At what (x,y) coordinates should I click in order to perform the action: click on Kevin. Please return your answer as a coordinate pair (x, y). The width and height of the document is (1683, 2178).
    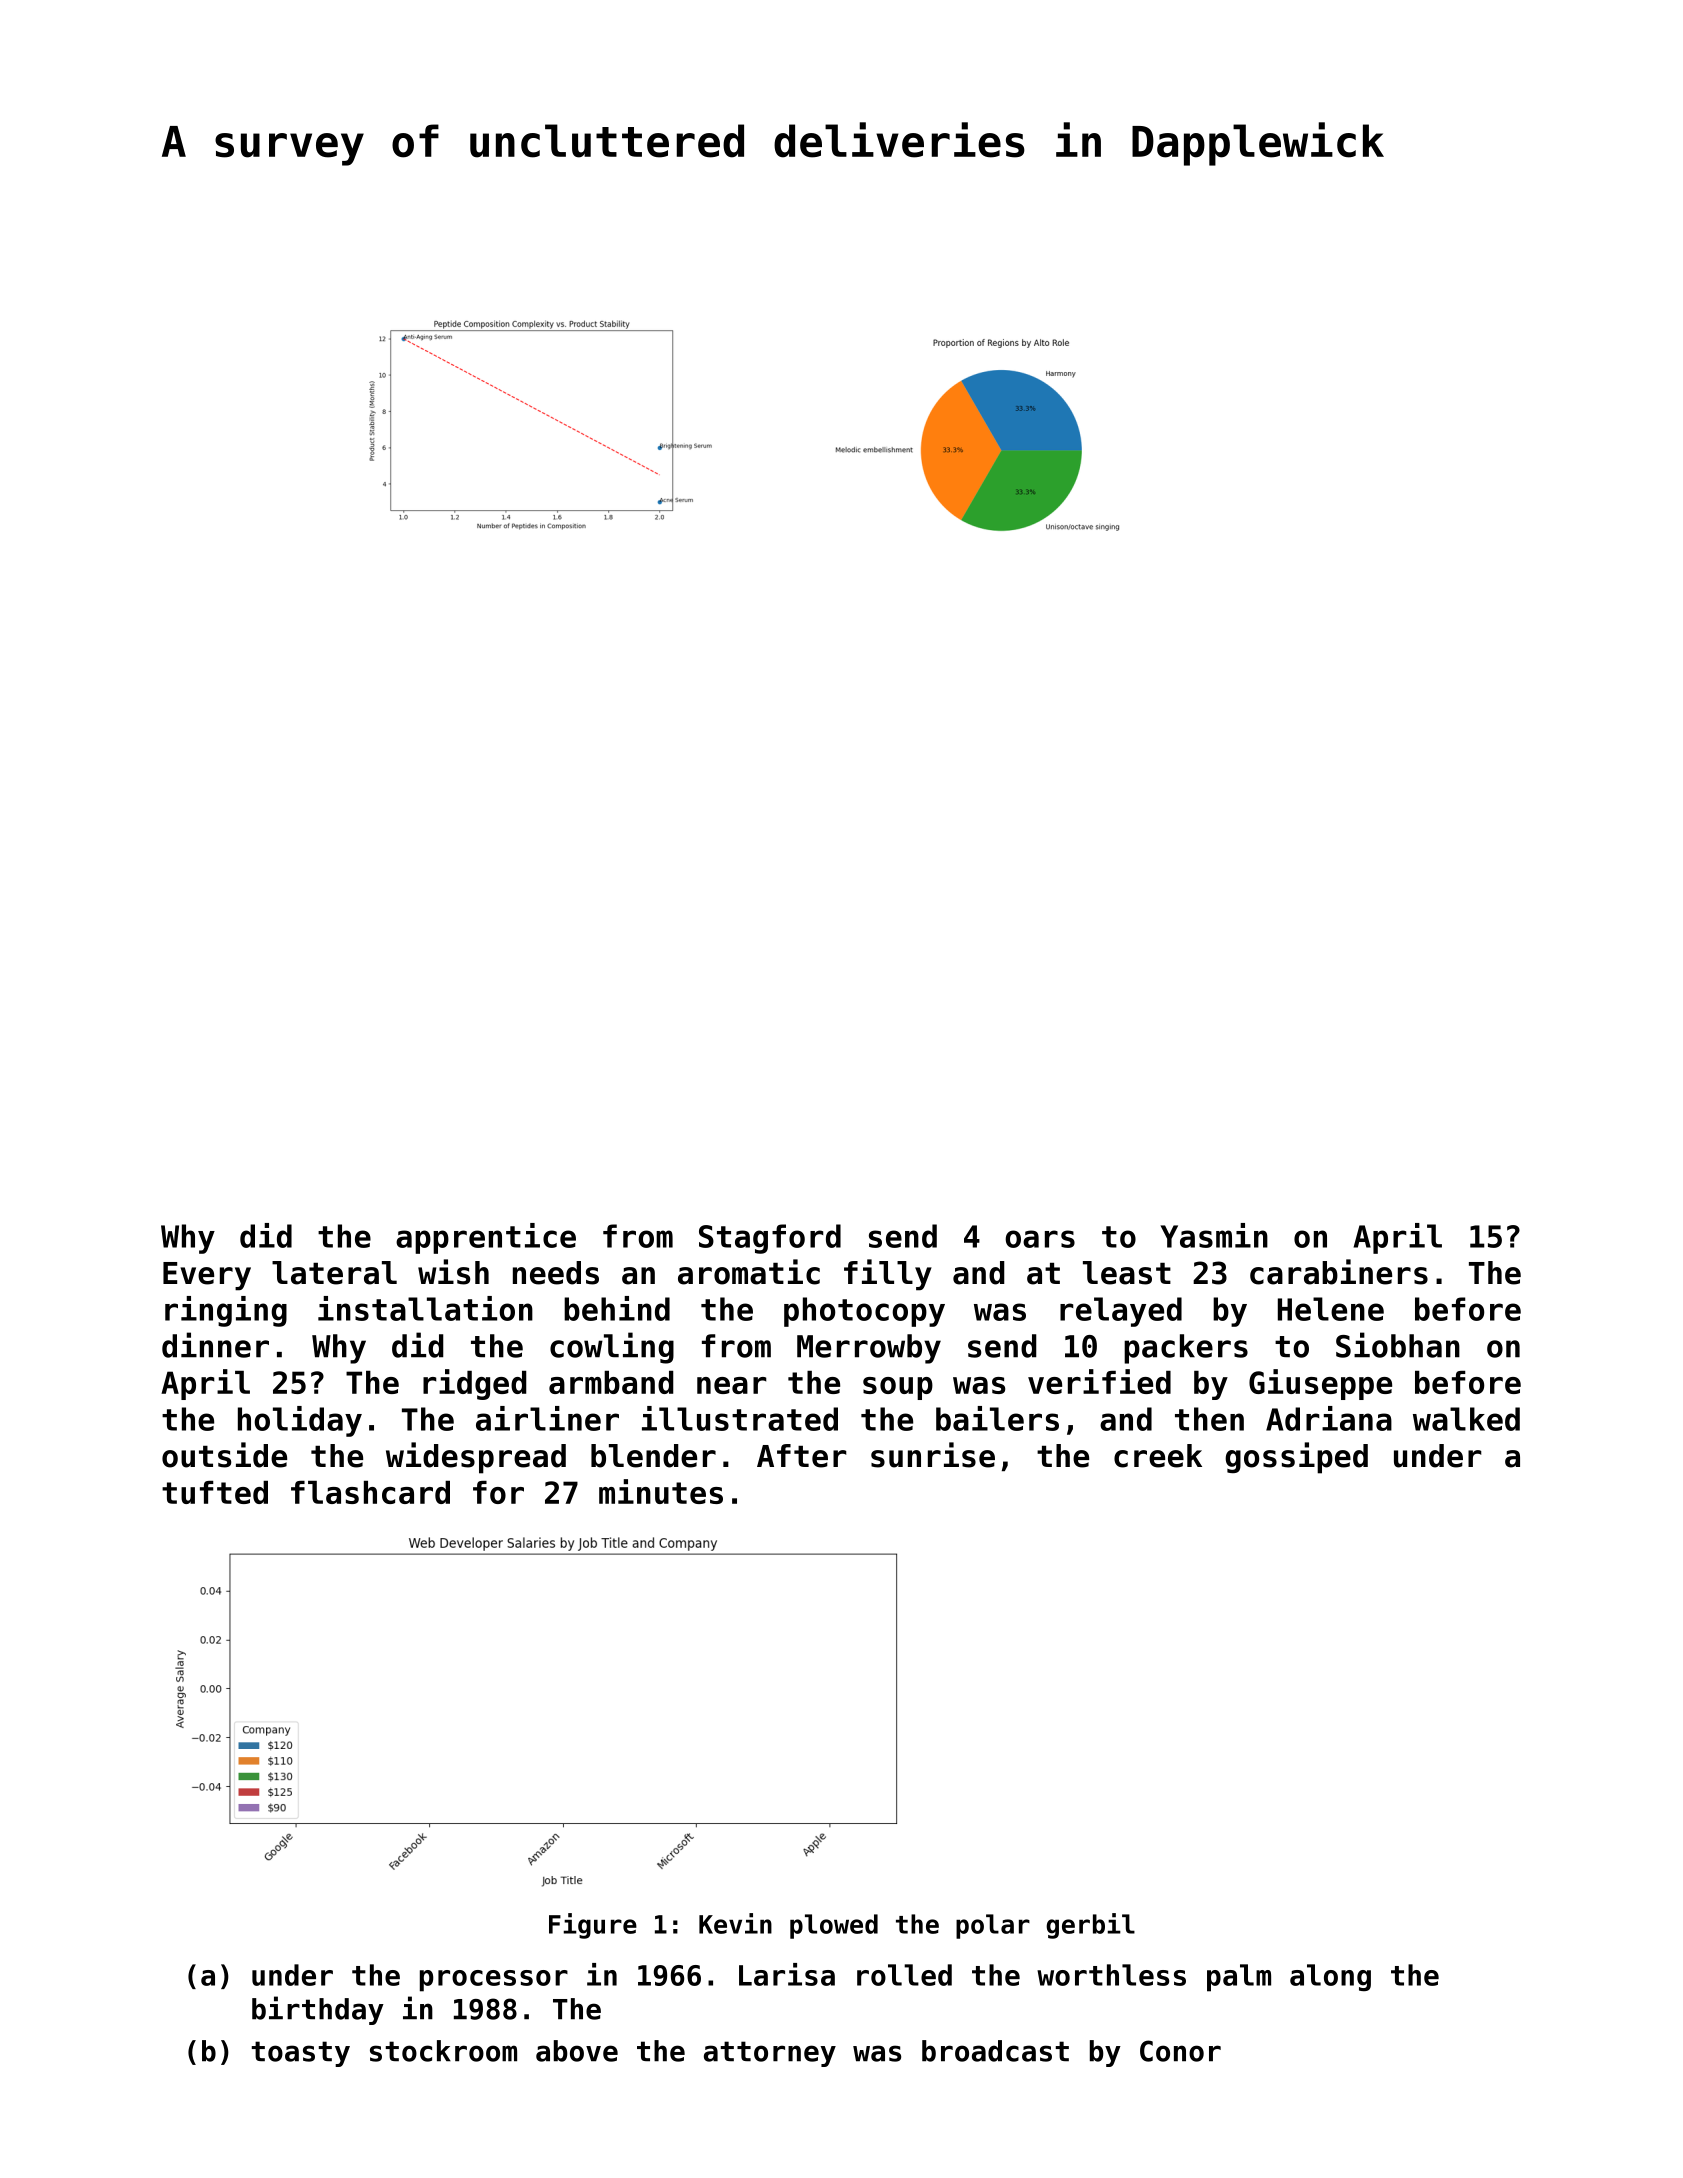
    Looking at the image, I should click on (735, 1923).
